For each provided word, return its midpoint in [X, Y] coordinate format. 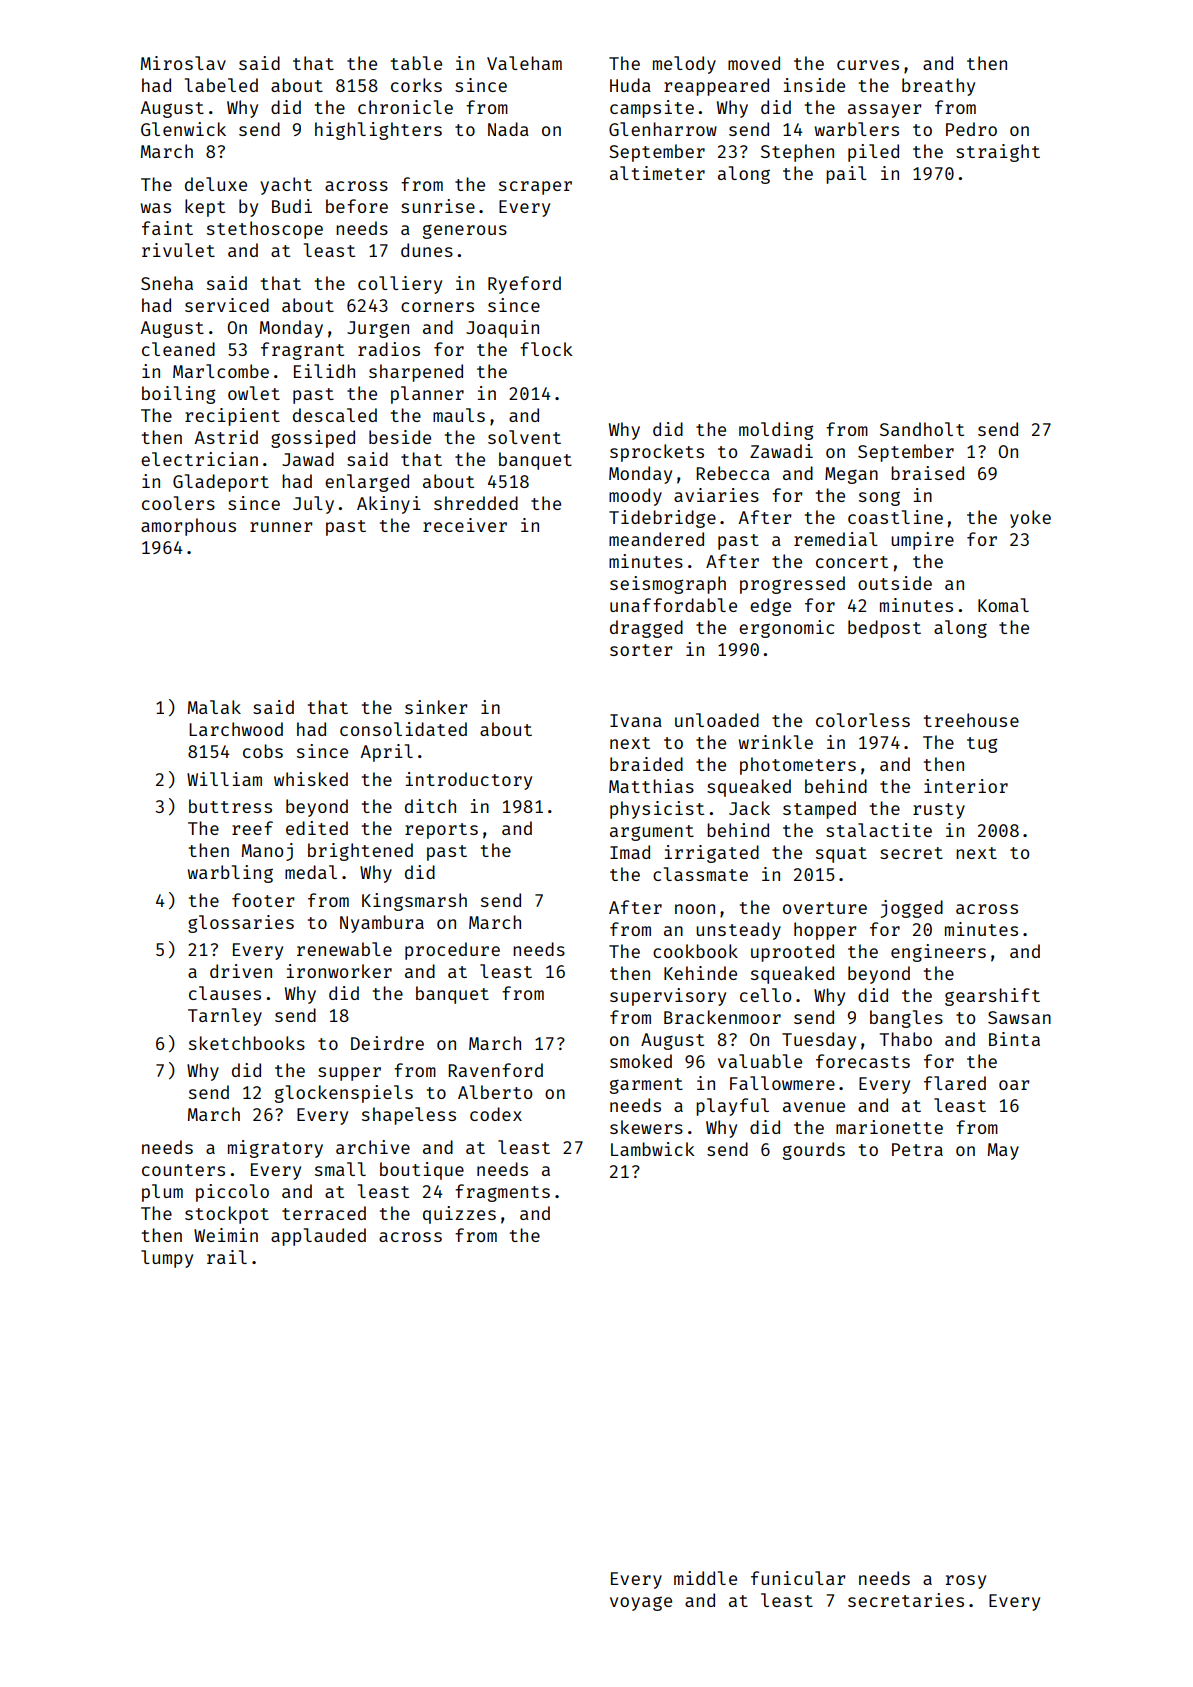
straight [998, 153]
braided [646, 764]
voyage [641, 1603]
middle [705, 1578]
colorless [863, 720]
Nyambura [382, 924]
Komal [1003, 605]
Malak [214, 707]
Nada [508, 129]
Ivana [636, 720]
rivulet [178, 250]
